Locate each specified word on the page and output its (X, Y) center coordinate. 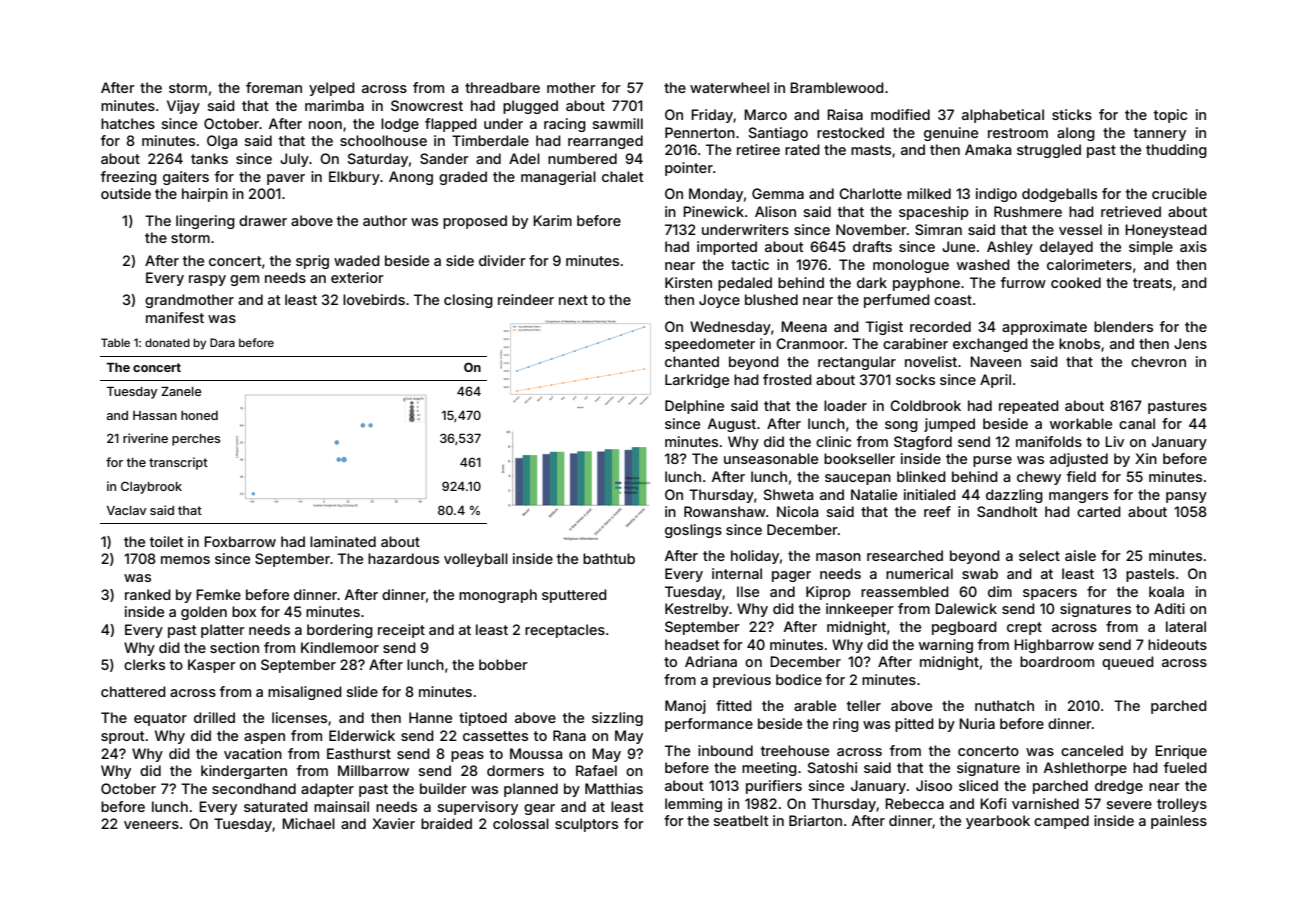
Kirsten (688, 282)
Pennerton (700, 132)
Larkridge (697, 381)
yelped (332, 89)
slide (362, 691)
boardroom (1057, 661)
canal (1137, 423)
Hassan (155, 415)
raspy (207, 280)
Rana (569, 735)
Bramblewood (837, 87)
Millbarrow (373, 770)
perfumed (897, 301)
